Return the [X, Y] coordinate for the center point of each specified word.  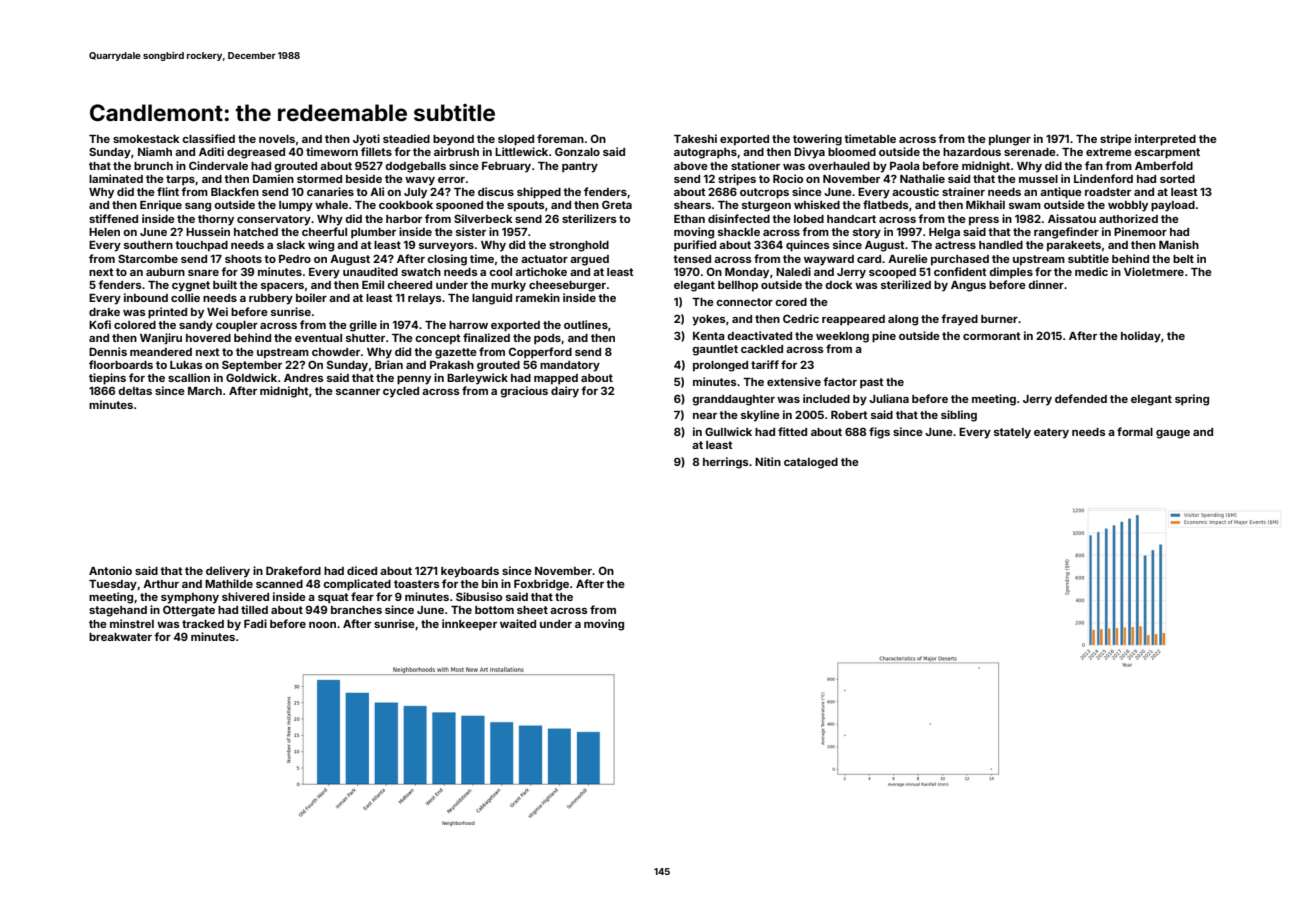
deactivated [759, 335]
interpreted [1165, 140]
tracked [203, 624]
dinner [1046, 284]
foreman [560, 138]
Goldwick [251, 377]
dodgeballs [415, 167]
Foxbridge [541, 585]
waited [518, 623]
